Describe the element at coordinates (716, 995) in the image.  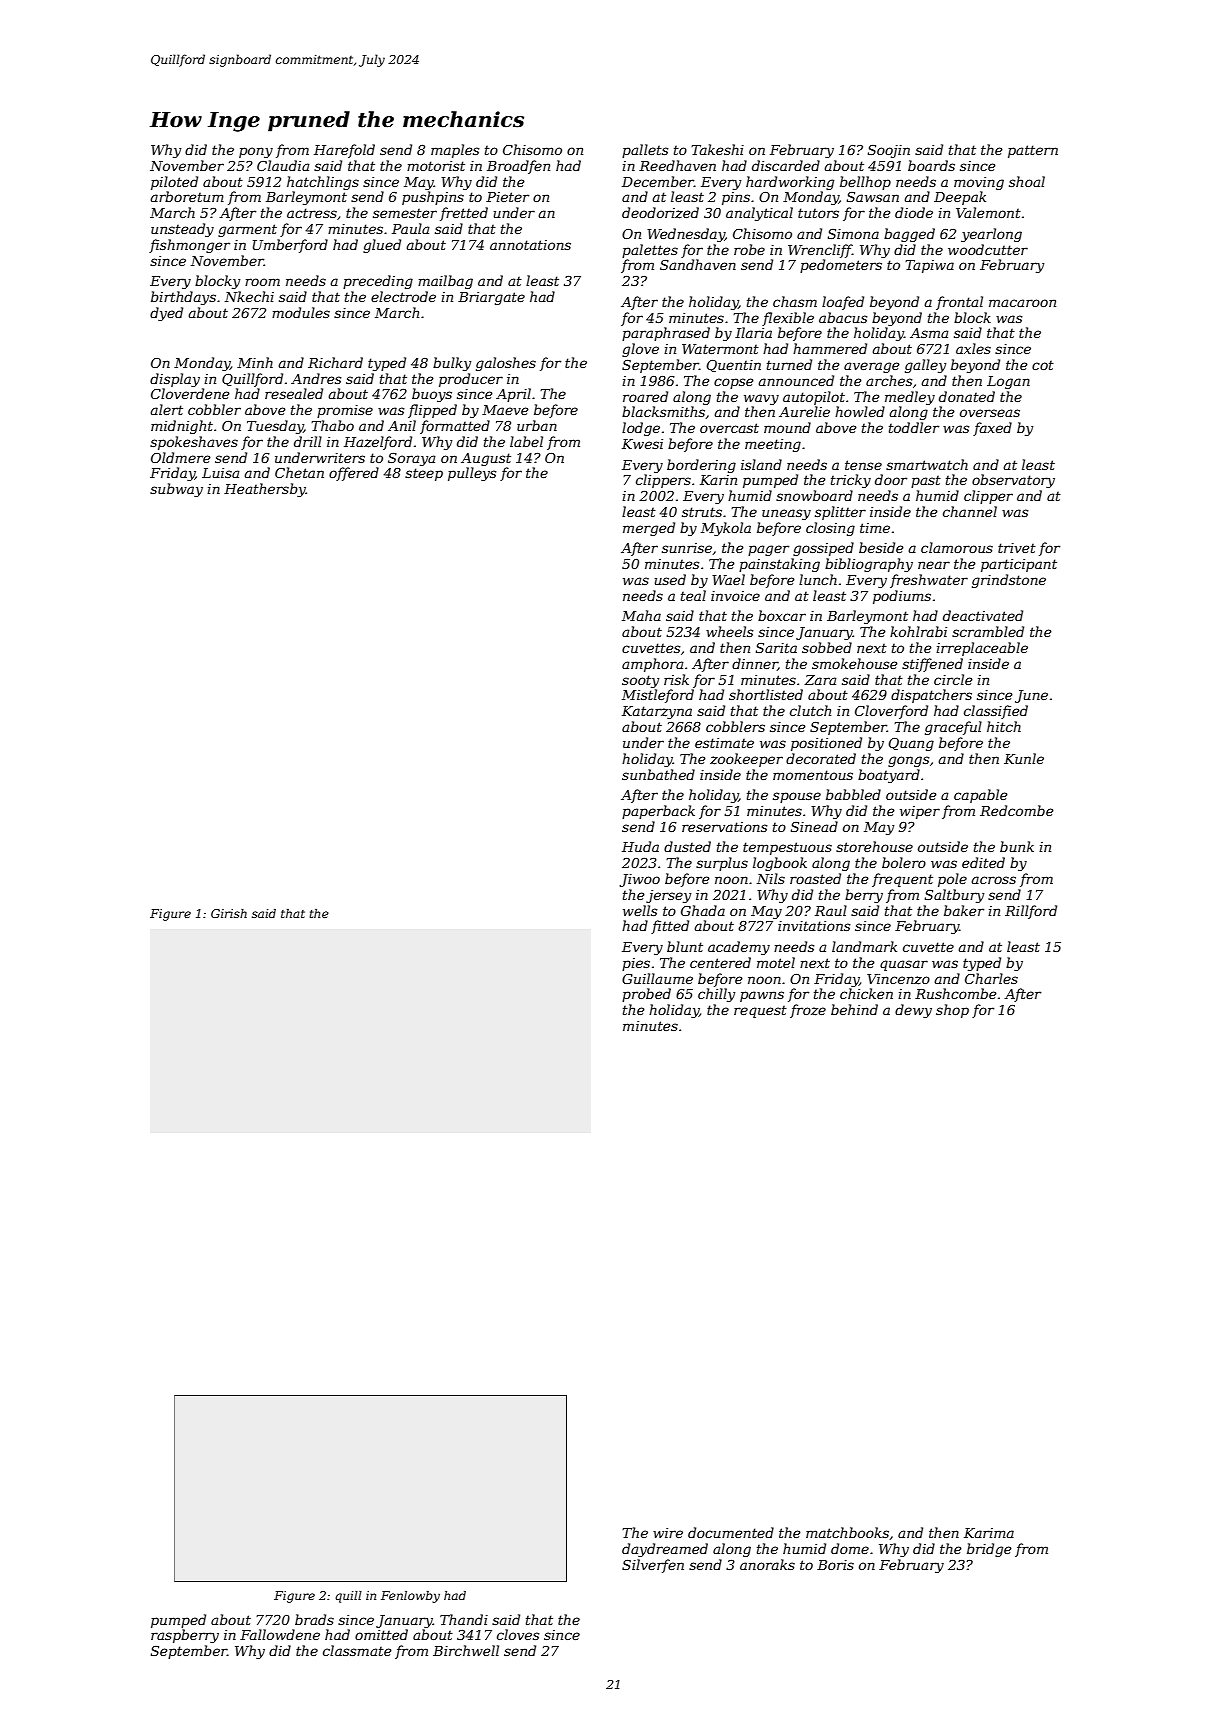
I see `chilly` at that location.
